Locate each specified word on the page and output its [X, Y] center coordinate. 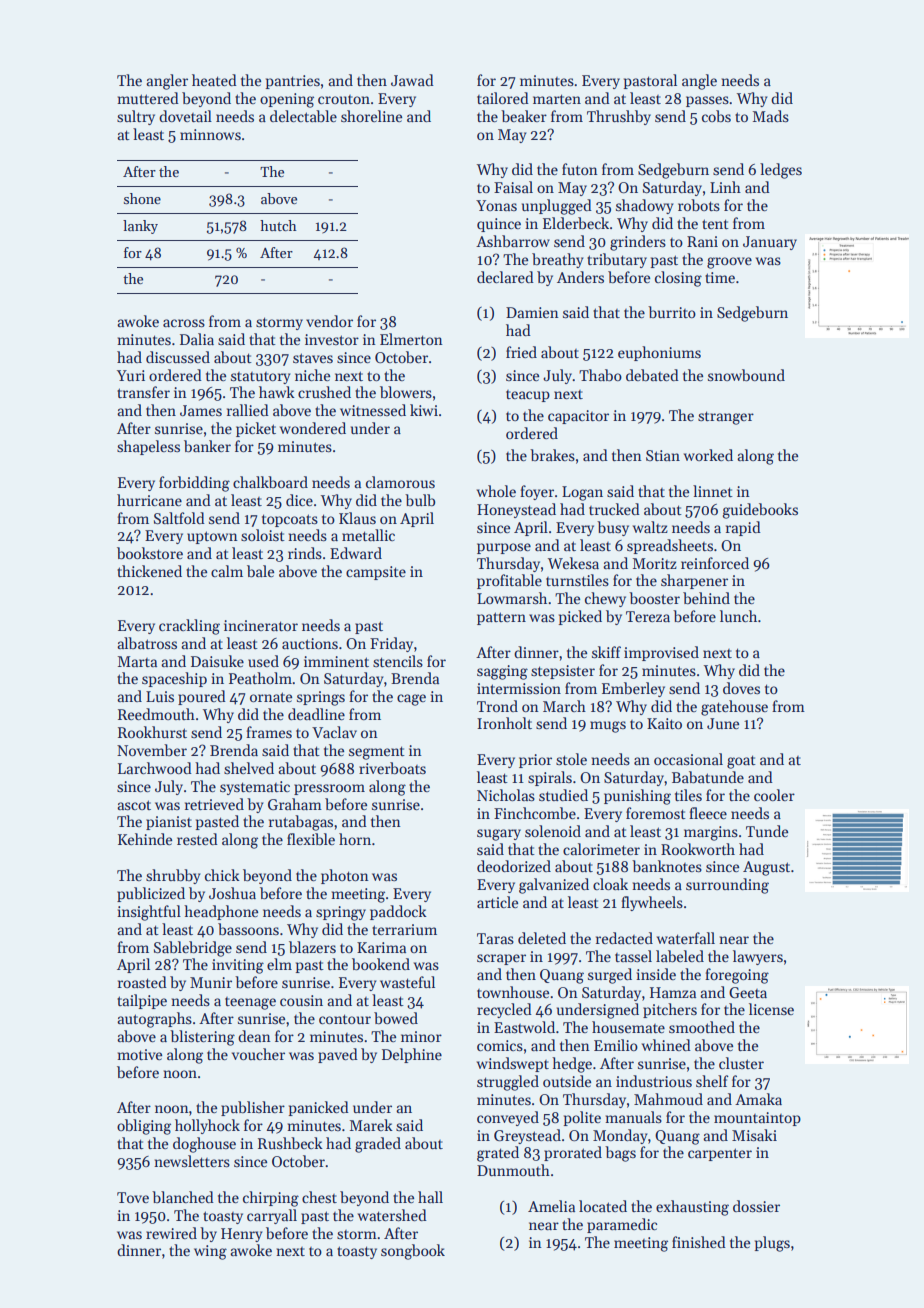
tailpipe [142, 1001]
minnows [210, 134]
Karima [381, 947]
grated [498, 1154]
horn [355, 839]
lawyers [758, 957]
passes [707, 101]
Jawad [412, 80]
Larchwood [155, 768]
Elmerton [411, 339]
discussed [178, 357]
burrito [672, 312]
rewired [171, 1233]
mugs [608, 727]
